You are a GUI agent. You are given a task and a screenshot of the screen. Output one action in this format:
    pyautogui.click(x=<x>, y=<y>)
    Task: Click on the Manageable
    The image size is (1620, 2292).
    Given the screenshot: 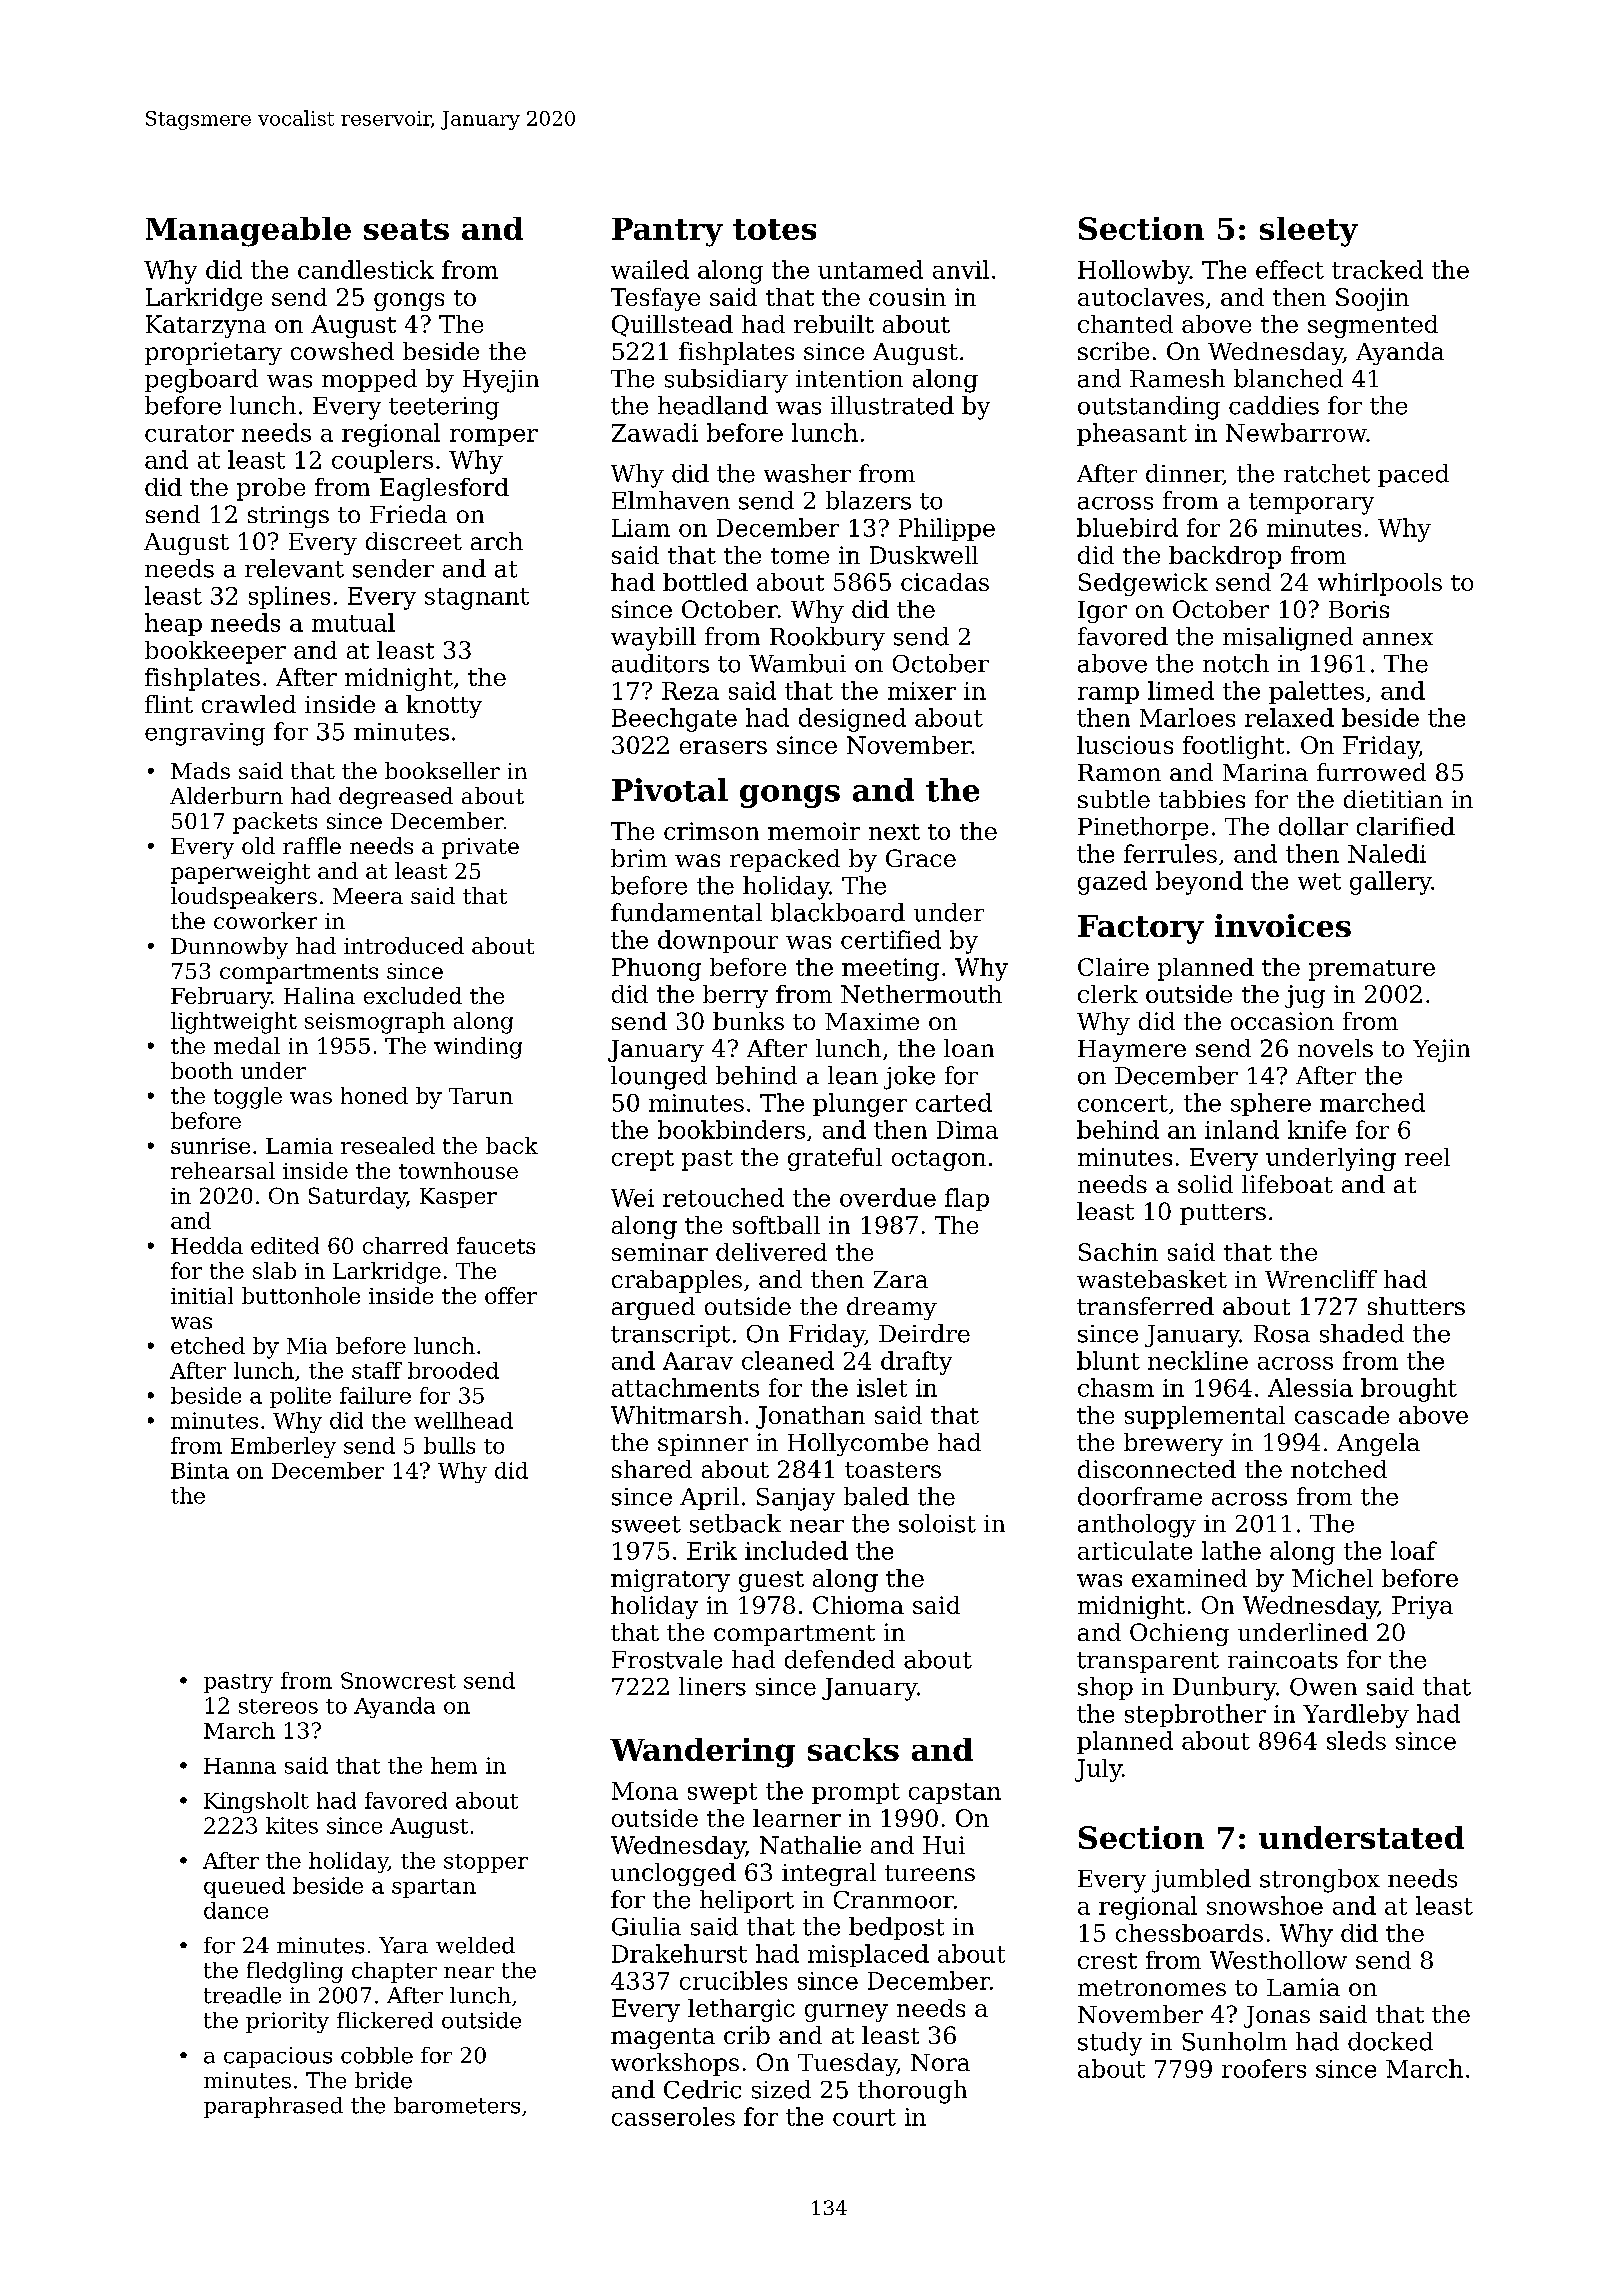 What is the action you would take?
    pyautogui.click(x=248, y=232)
